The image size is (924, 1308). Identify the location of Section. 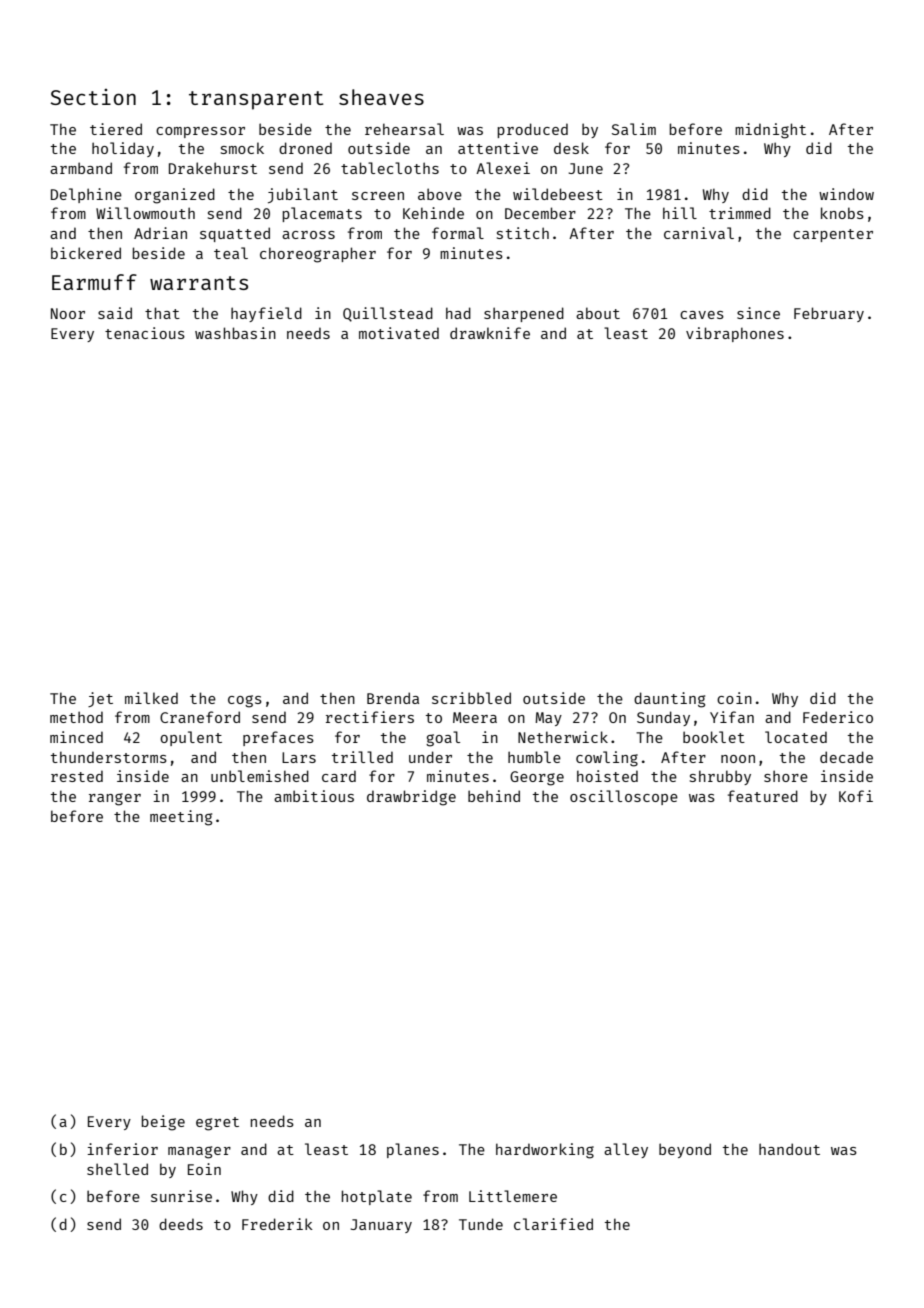
(93, 97).
